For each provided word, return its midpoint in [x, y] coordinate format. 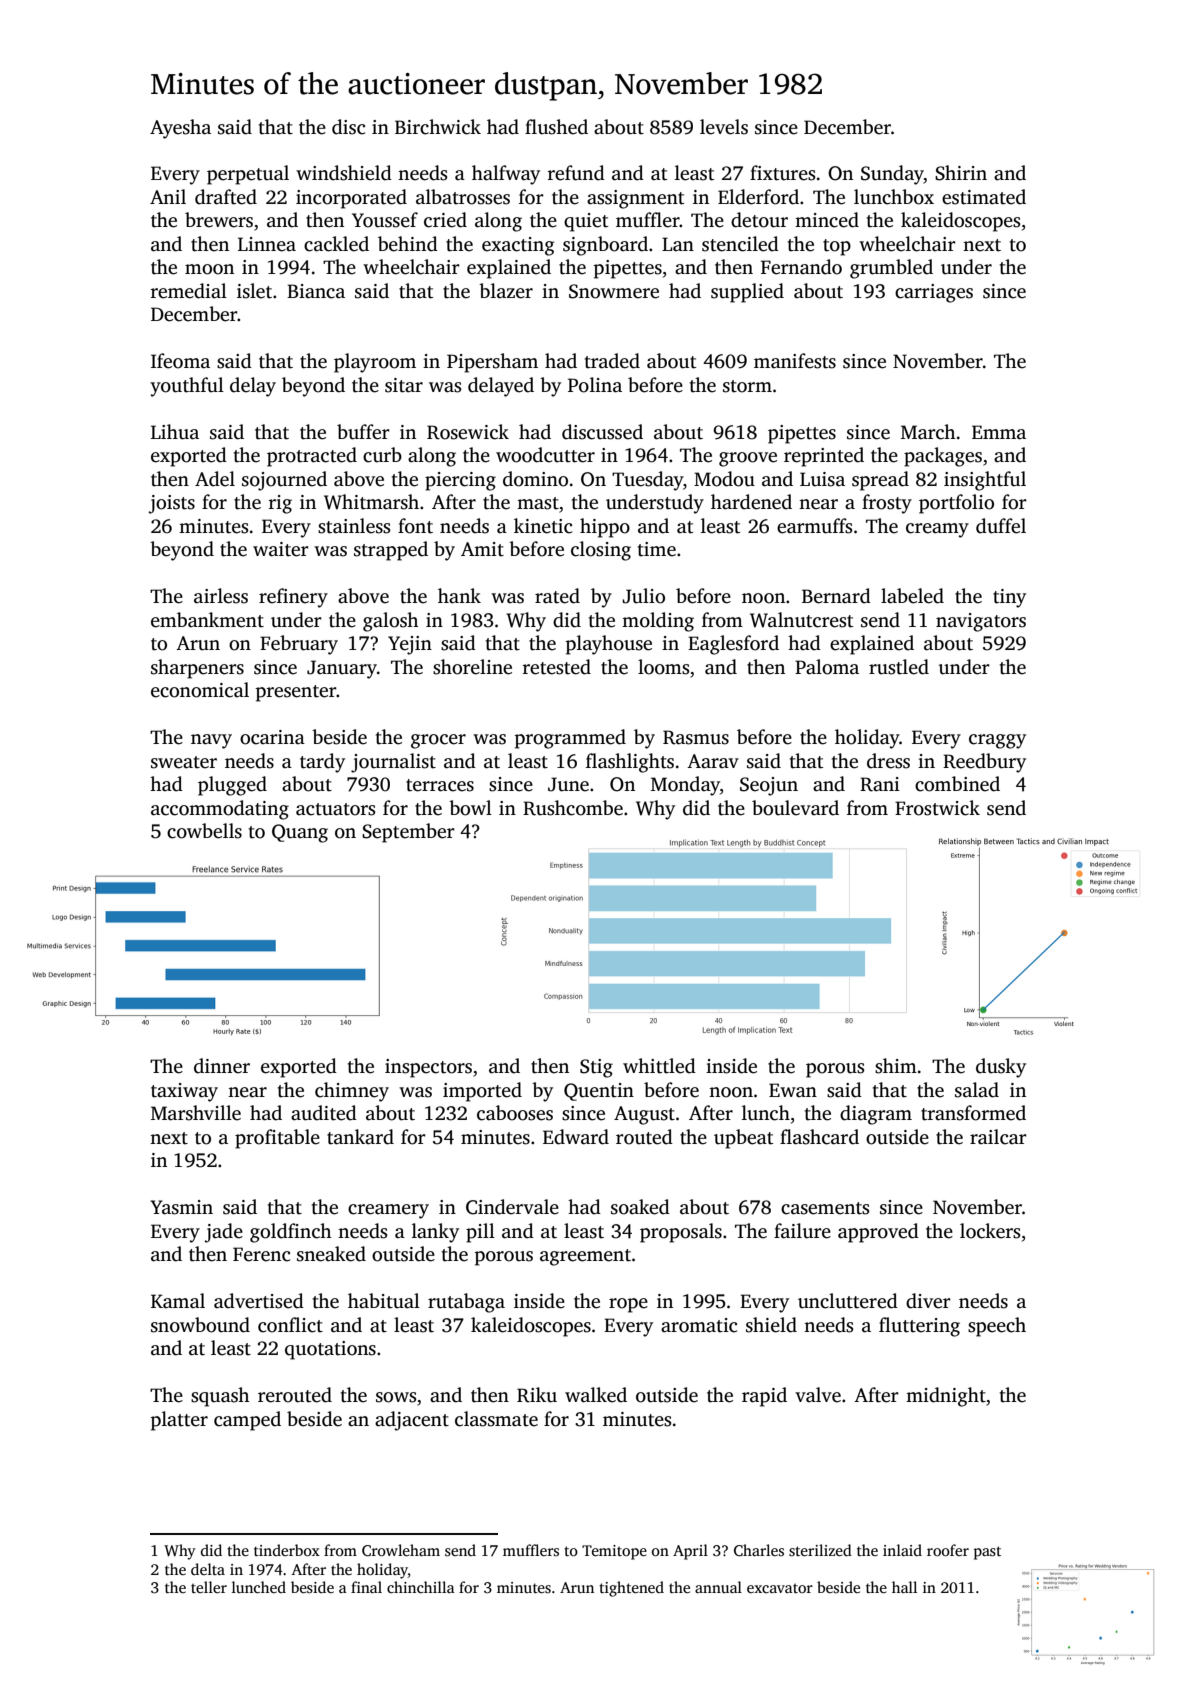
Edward [576, 1137]
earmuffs [814, 526]
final [366, 1587]
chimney [352, 1092]
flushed [556, 127]
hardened [751, 502]
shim [896, 1066]
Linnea [267, 244]
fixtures [782, 173]
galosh [391, 622]
